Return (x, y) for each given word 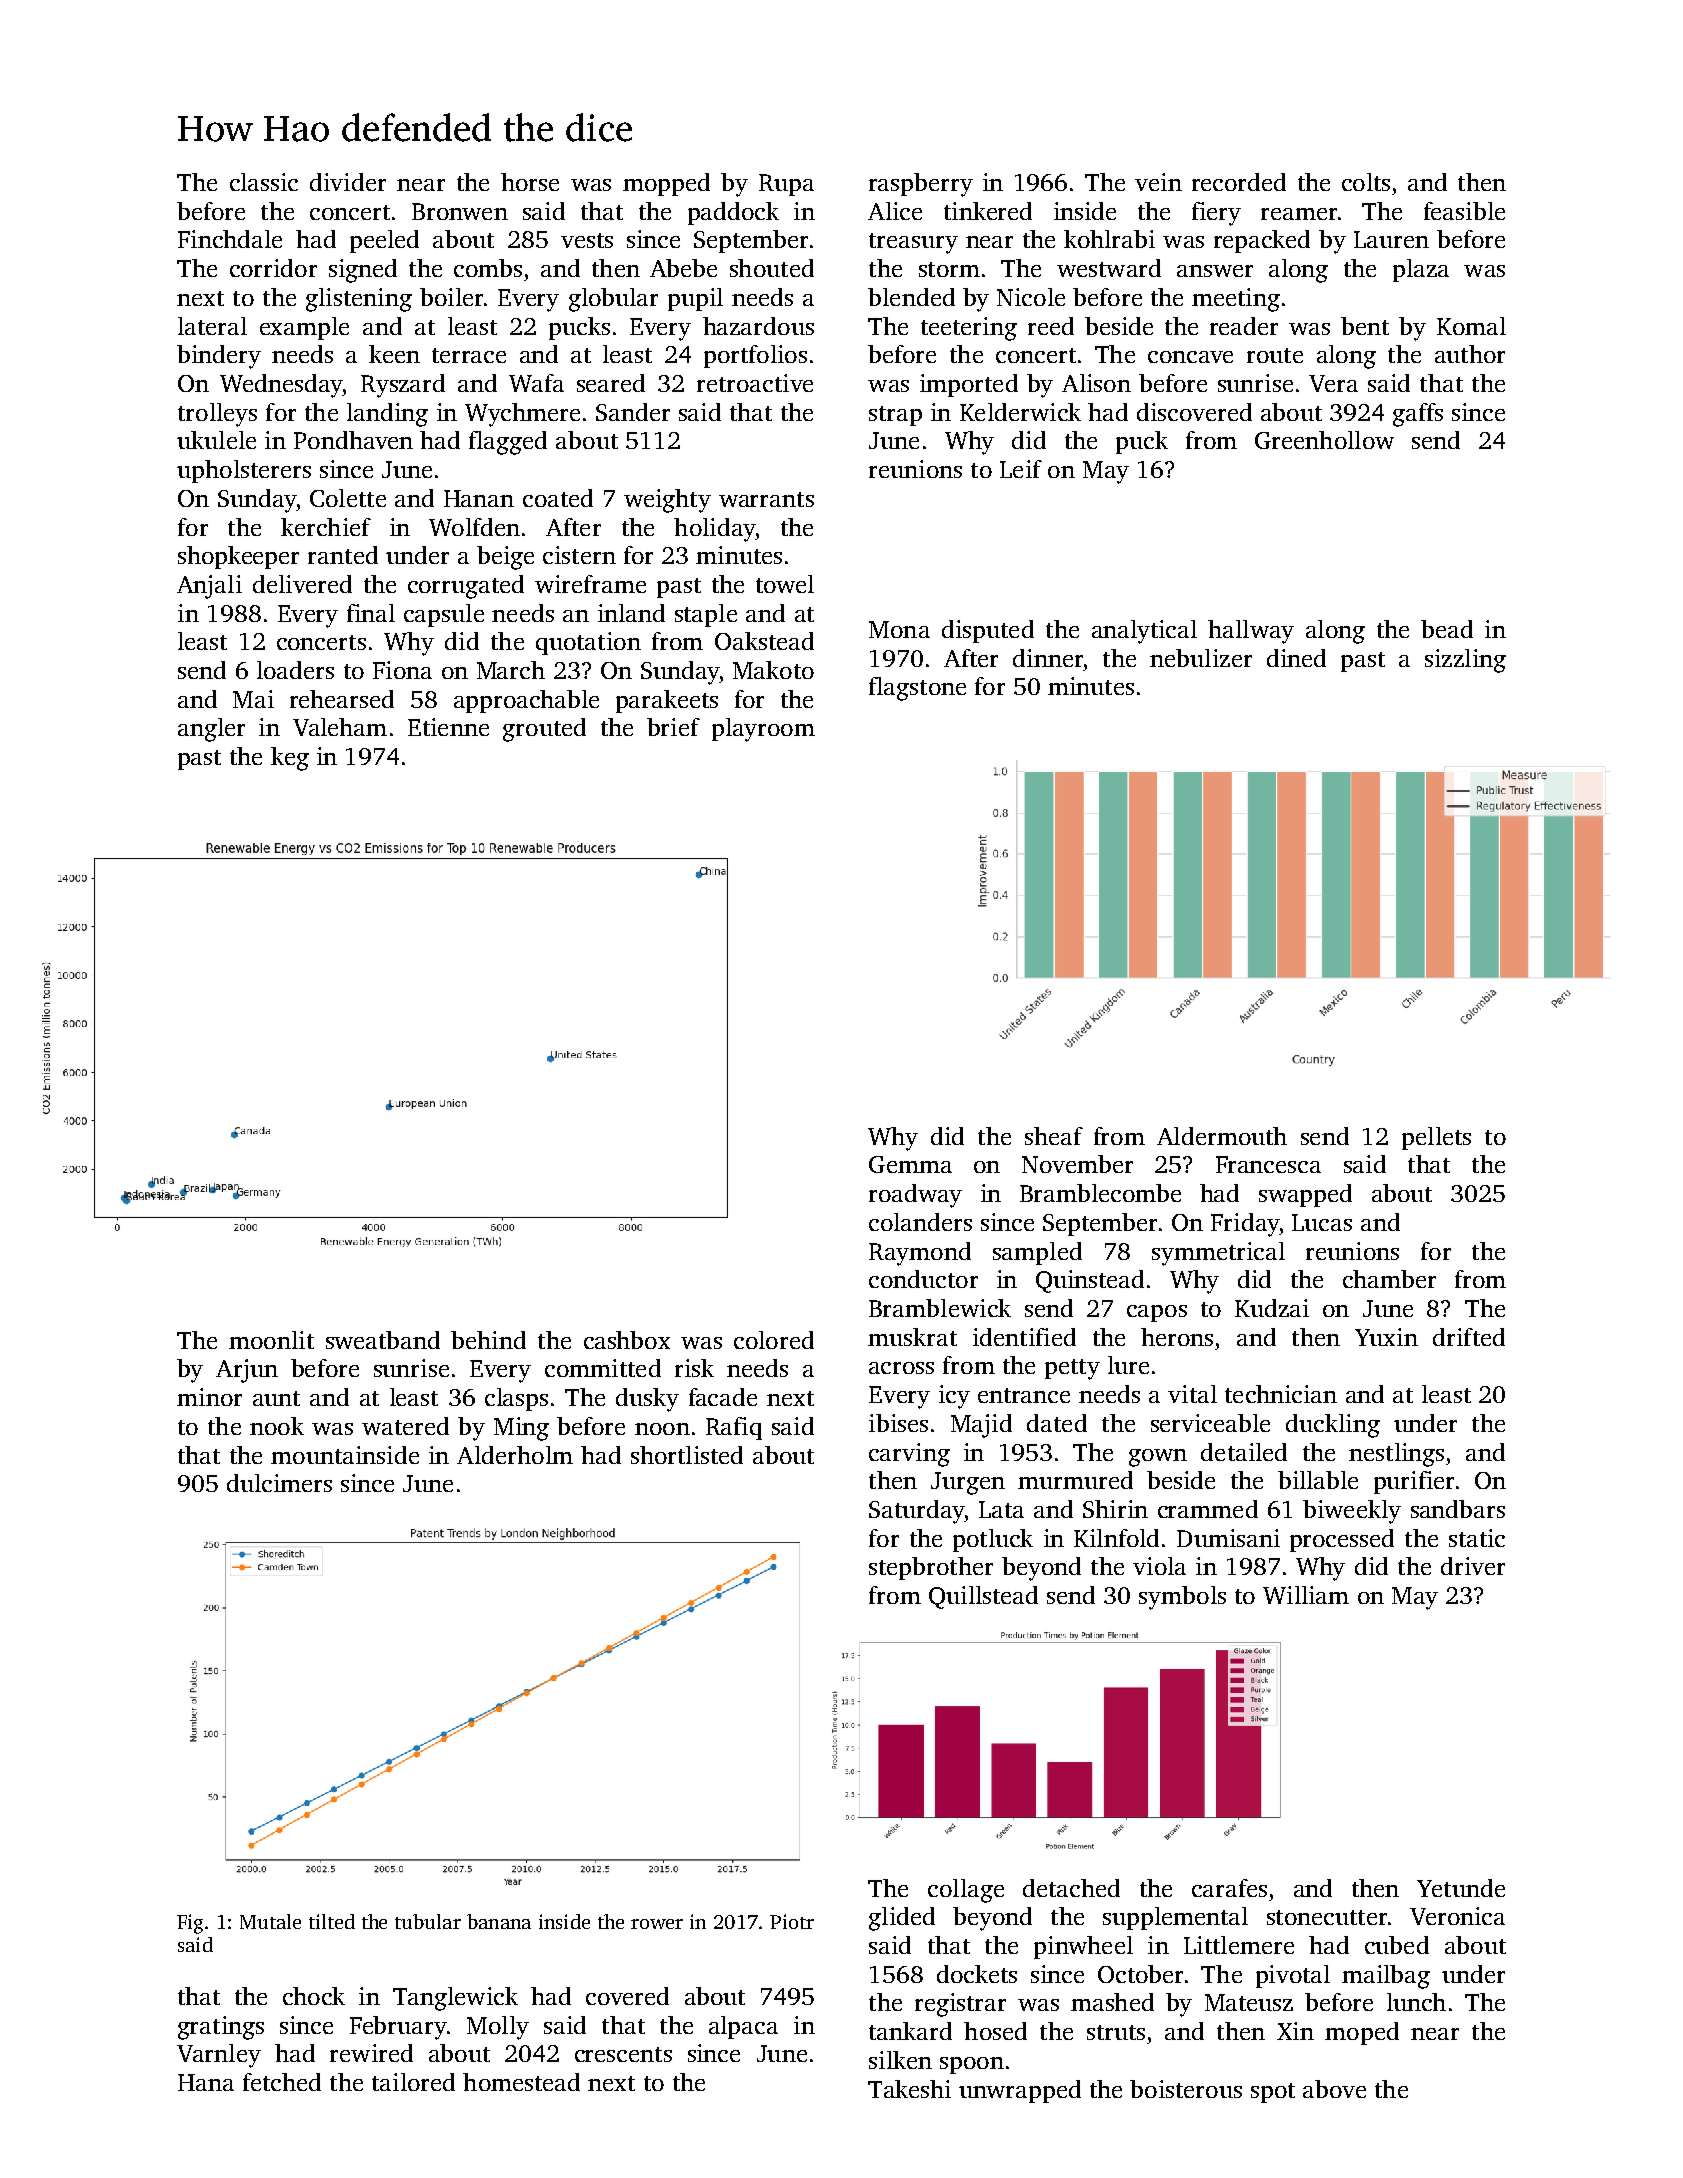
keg (290, 759)
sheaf (1054, 1136)
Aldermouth (1222, 1136)
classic (264, 182)
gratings (221, 2028)
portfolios (755, 356)
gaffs (1418, 415)
